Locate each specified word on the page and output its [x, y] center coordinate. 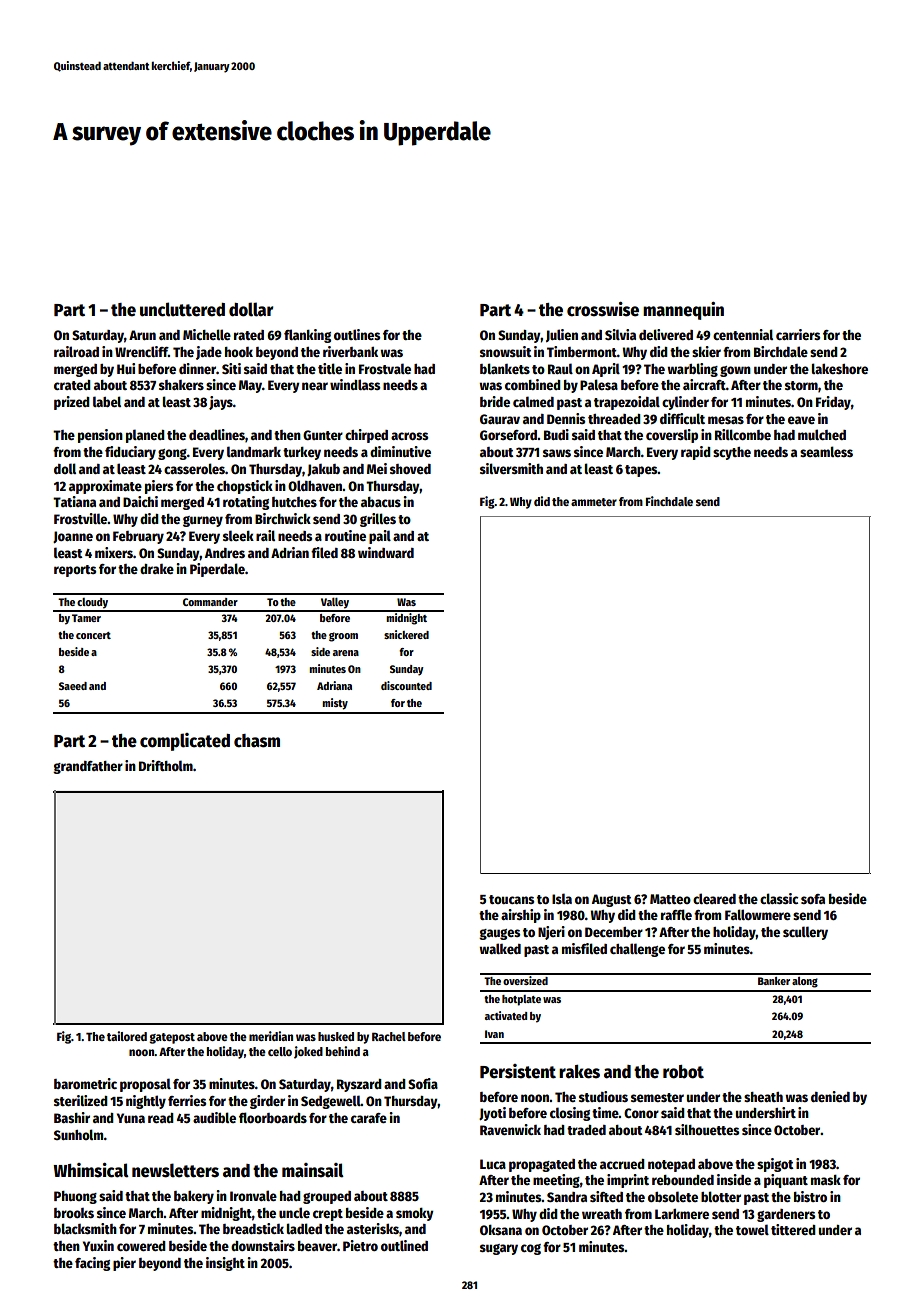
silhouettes [707, 1129]
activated [506, 1015]
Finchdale [669, 501]
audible [214, 1117]
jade [209, 353]
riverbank [350, 351]
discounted [406, 685]
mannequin [683, 311]
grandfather [88, 767]
